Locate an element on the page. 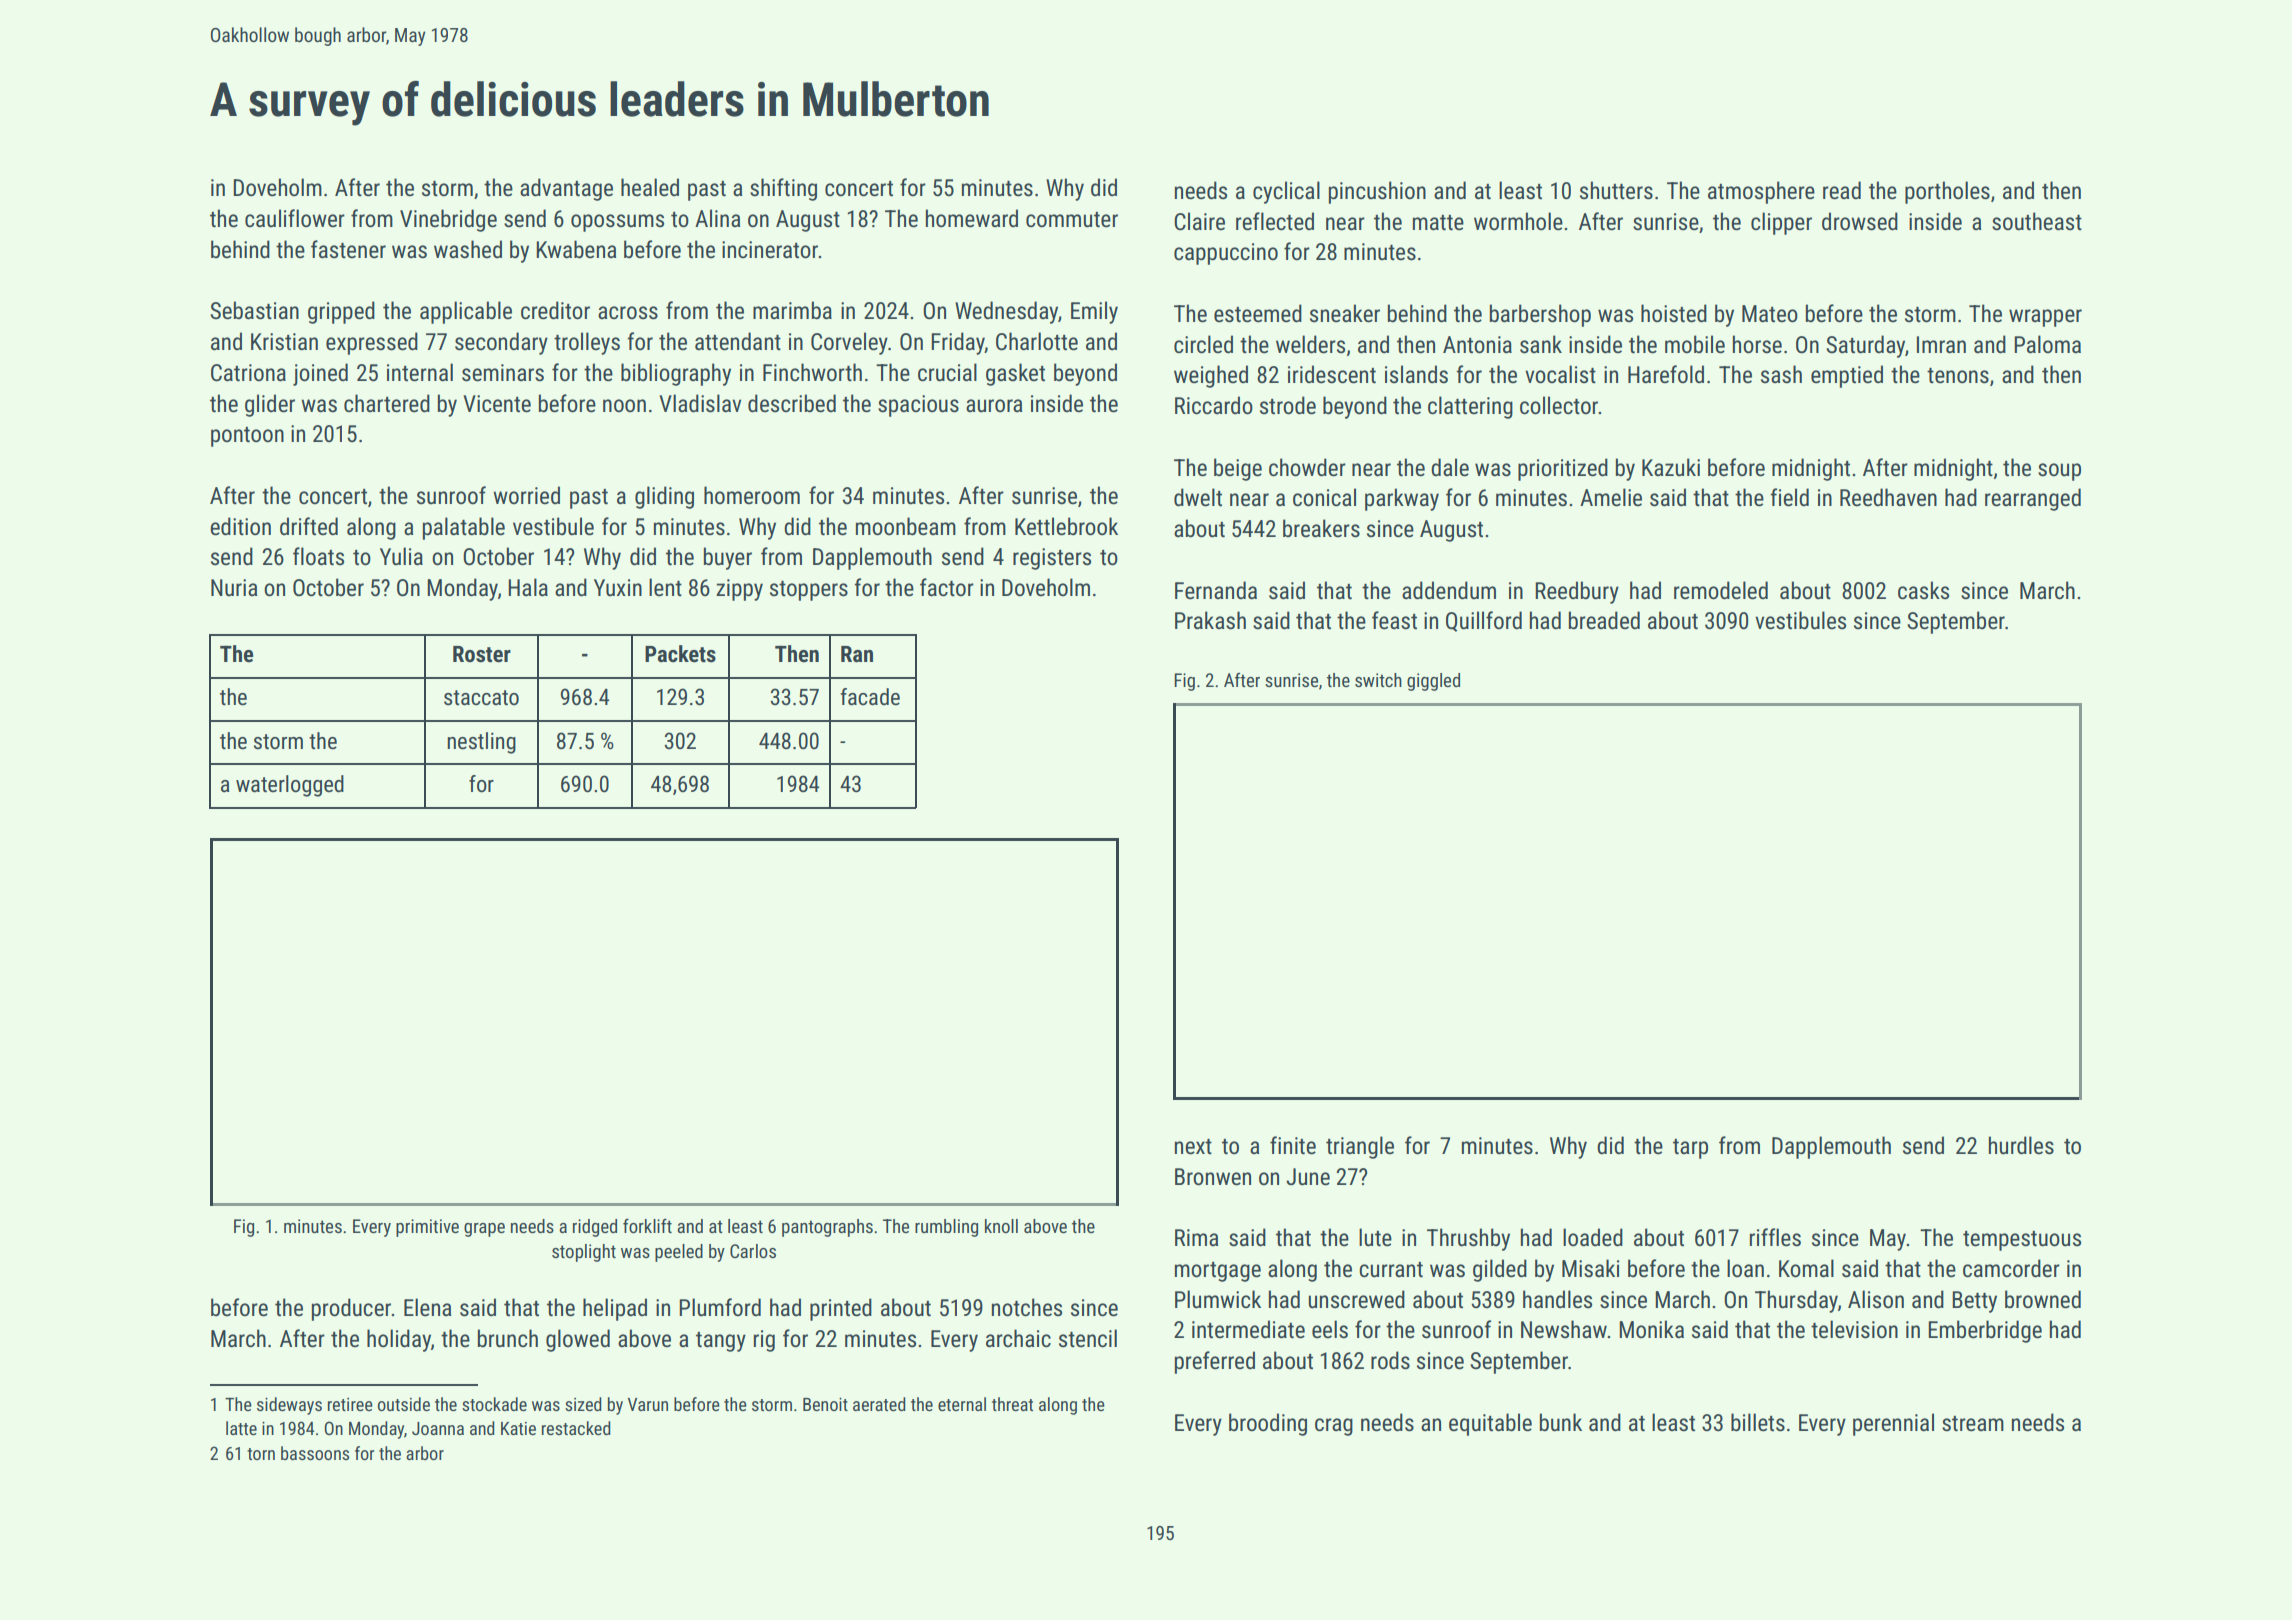  portholes is located at coordinates (1947, 192).
